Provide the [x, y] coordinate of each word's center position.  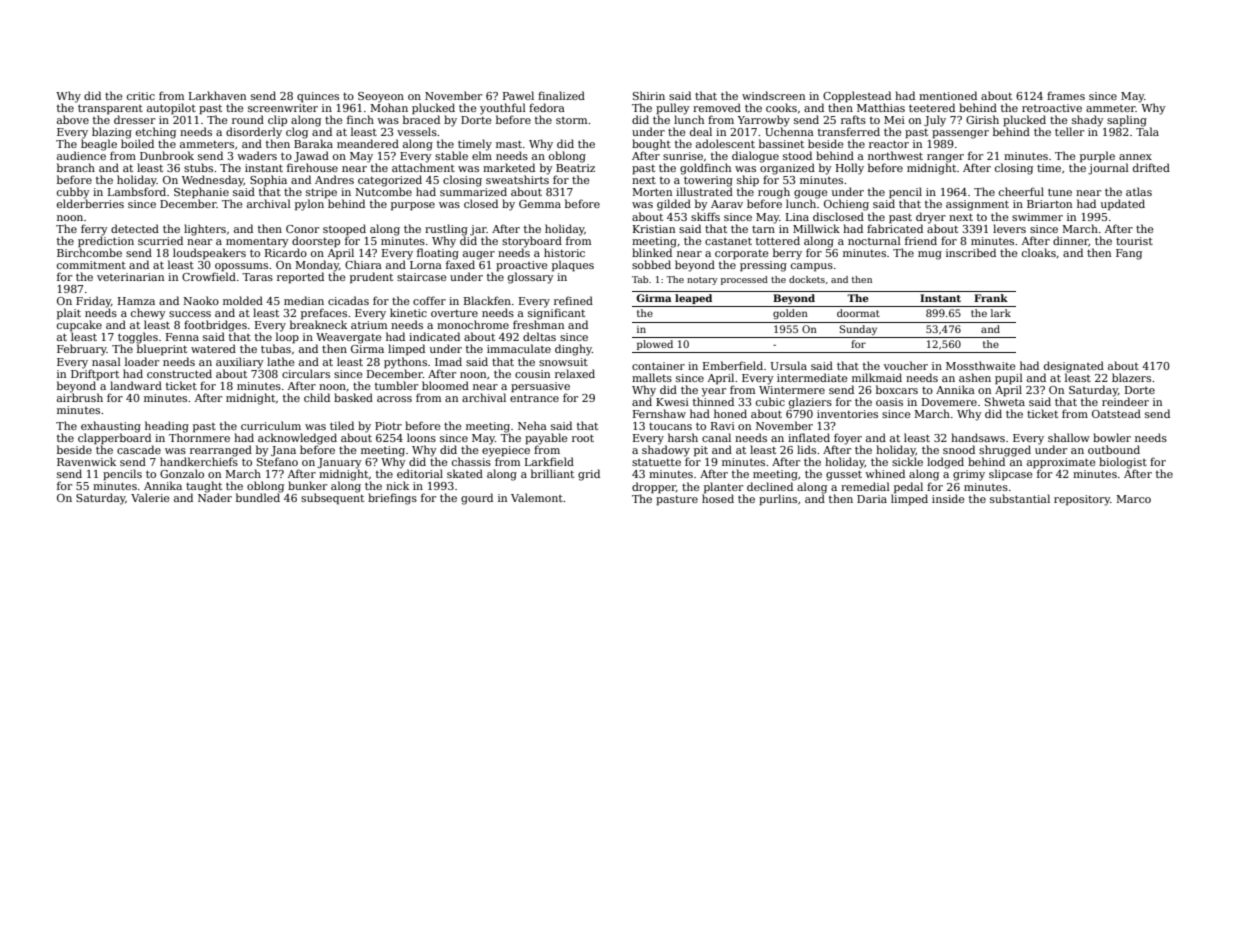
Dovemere [949, 402]
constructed [179, 373]
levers [1009, 228]
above [73, 119]
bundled [258, 497]
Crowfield [209, 276]
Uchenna [789, 131]
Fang [1129, 254]
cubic [770, 401]
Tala [1147, 131]
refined [573, 300]
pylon [309, 205]
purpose [413, 206]
